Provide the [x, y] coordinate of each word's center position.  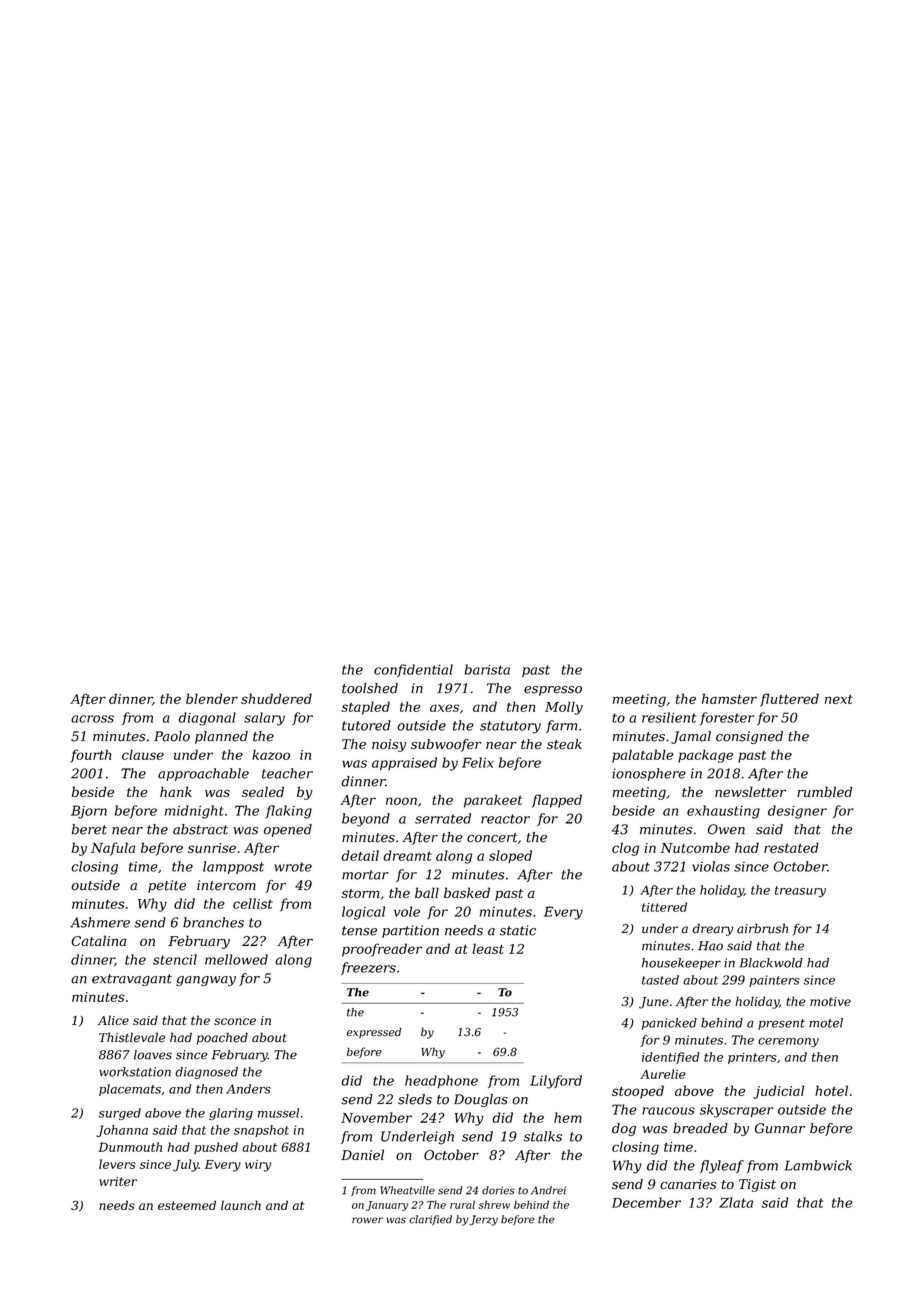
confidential [413, 671]
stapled [365, 708]
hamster [729, 698]
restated [791, 847]
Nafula [113, 849]
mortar [365, 875]
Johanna [122, 1131]
